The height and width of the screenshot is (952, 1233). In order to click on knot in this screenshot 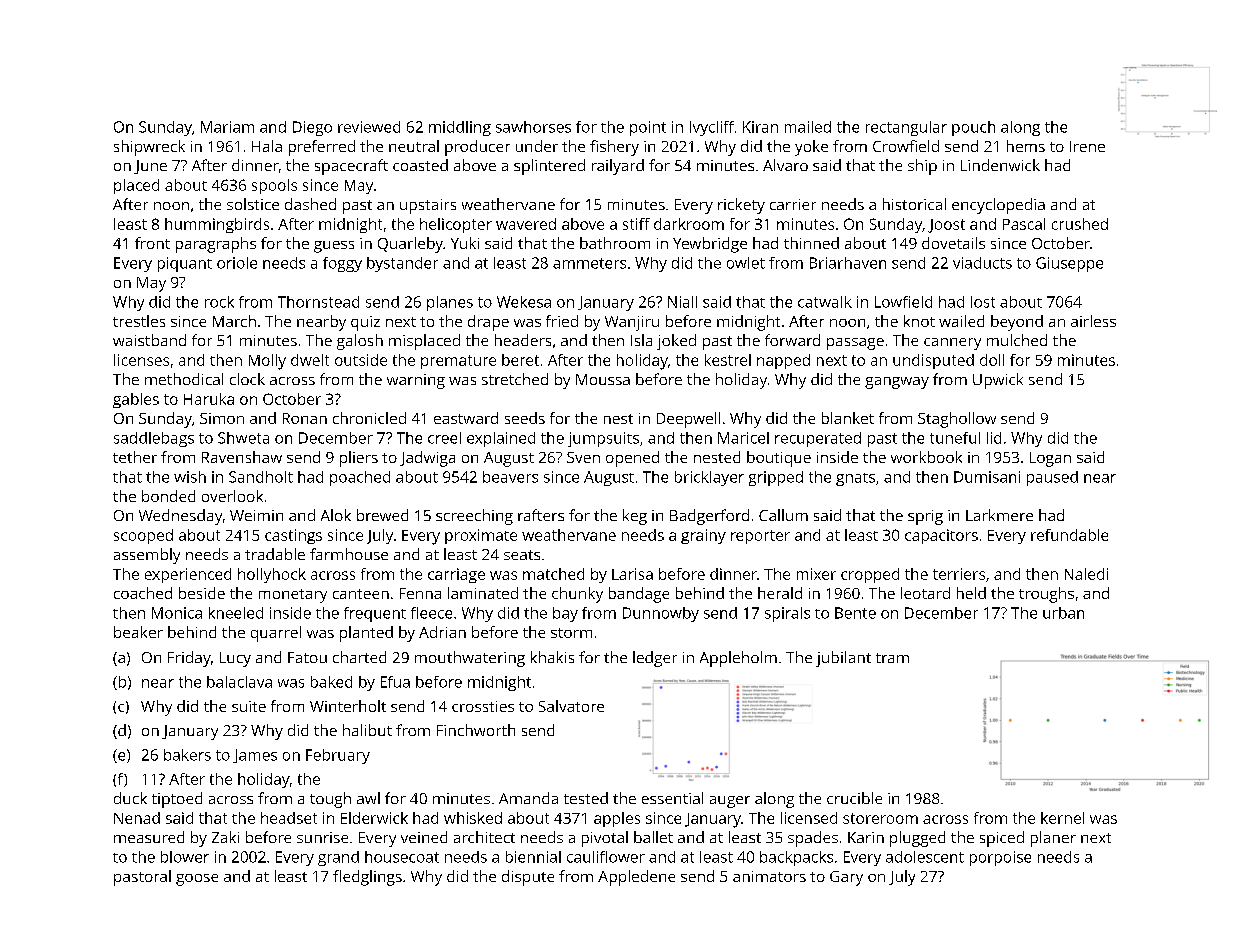, I will do `click(919, 321)`.
